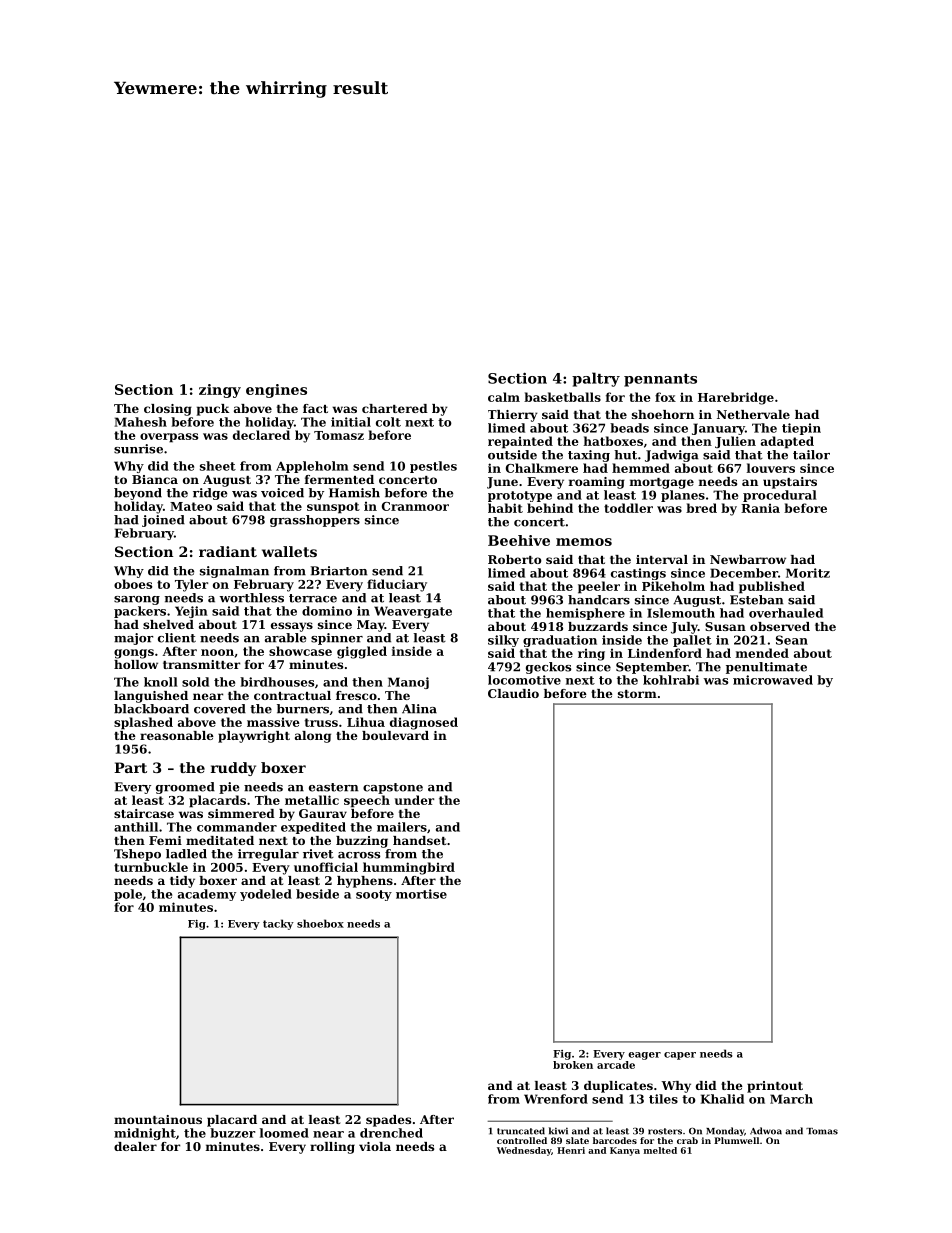 This screenshot has height=1233, width=952. I want to click on shoehorn, so click(663, 414).
